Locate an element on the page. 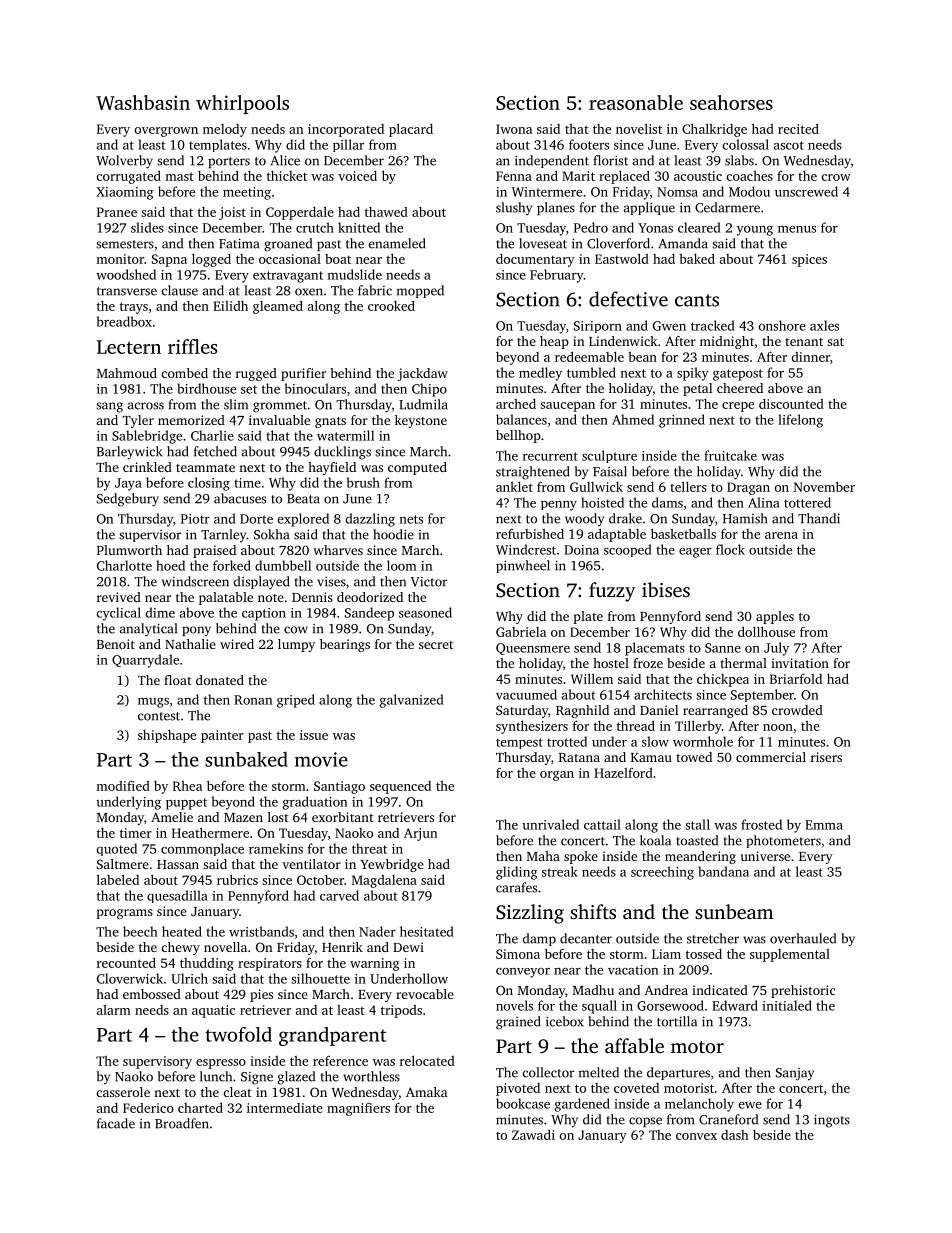  magnifiers is located at coordinates (358, 1109).
